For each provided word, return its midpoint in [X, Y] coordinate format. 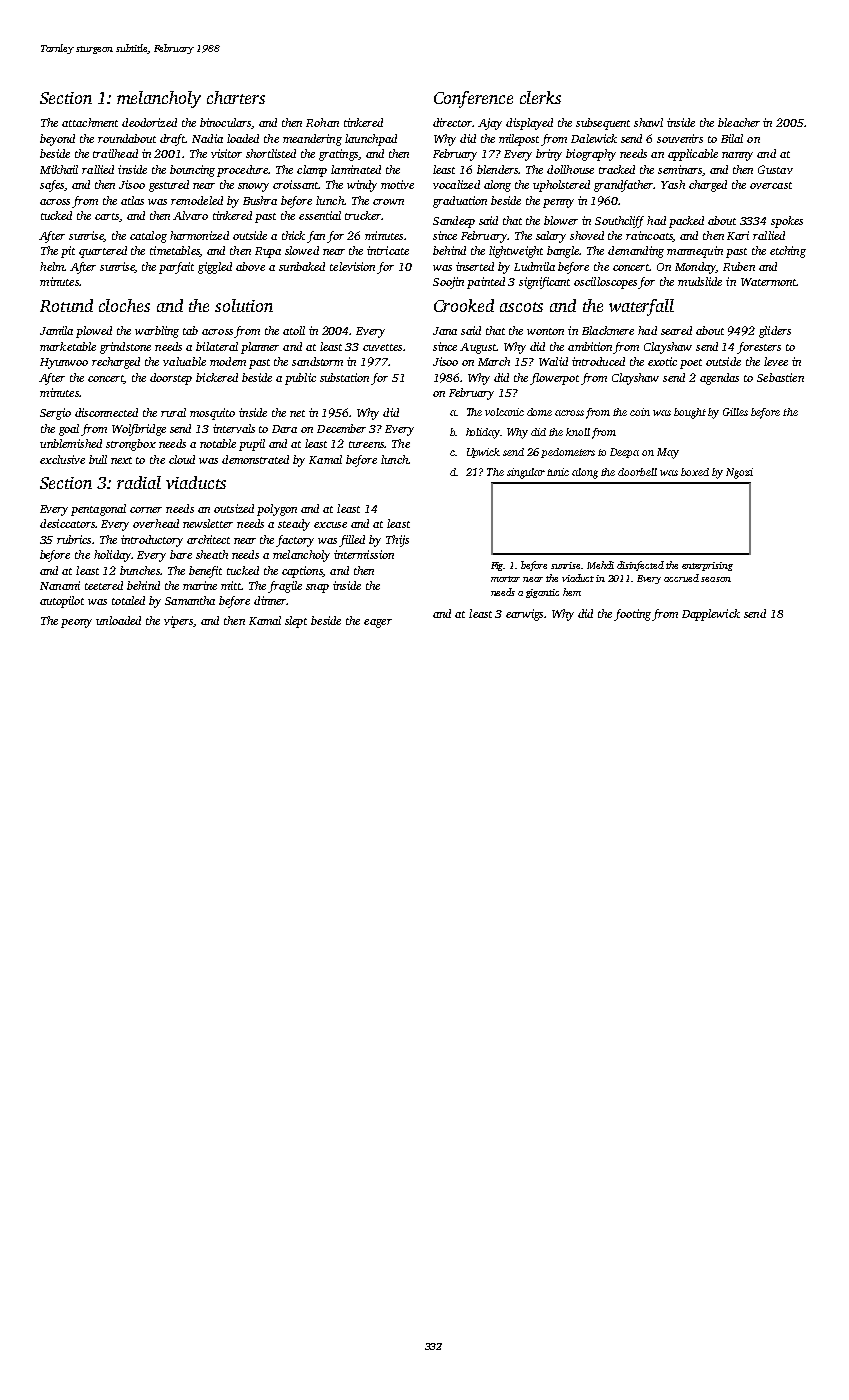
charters [236, 97]
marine [200, 585]
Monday [695, 268]
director [453, 122]
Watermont [769, 282]
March [494, 361]
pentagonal [98, 510]
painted [486, 283]
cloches [124, 305]
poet [691, 364]
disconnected [106, 412]
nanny [737, 156]
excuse [330, 525]
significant [544, 283]
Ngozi [739, 473]
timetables [175, 251]
